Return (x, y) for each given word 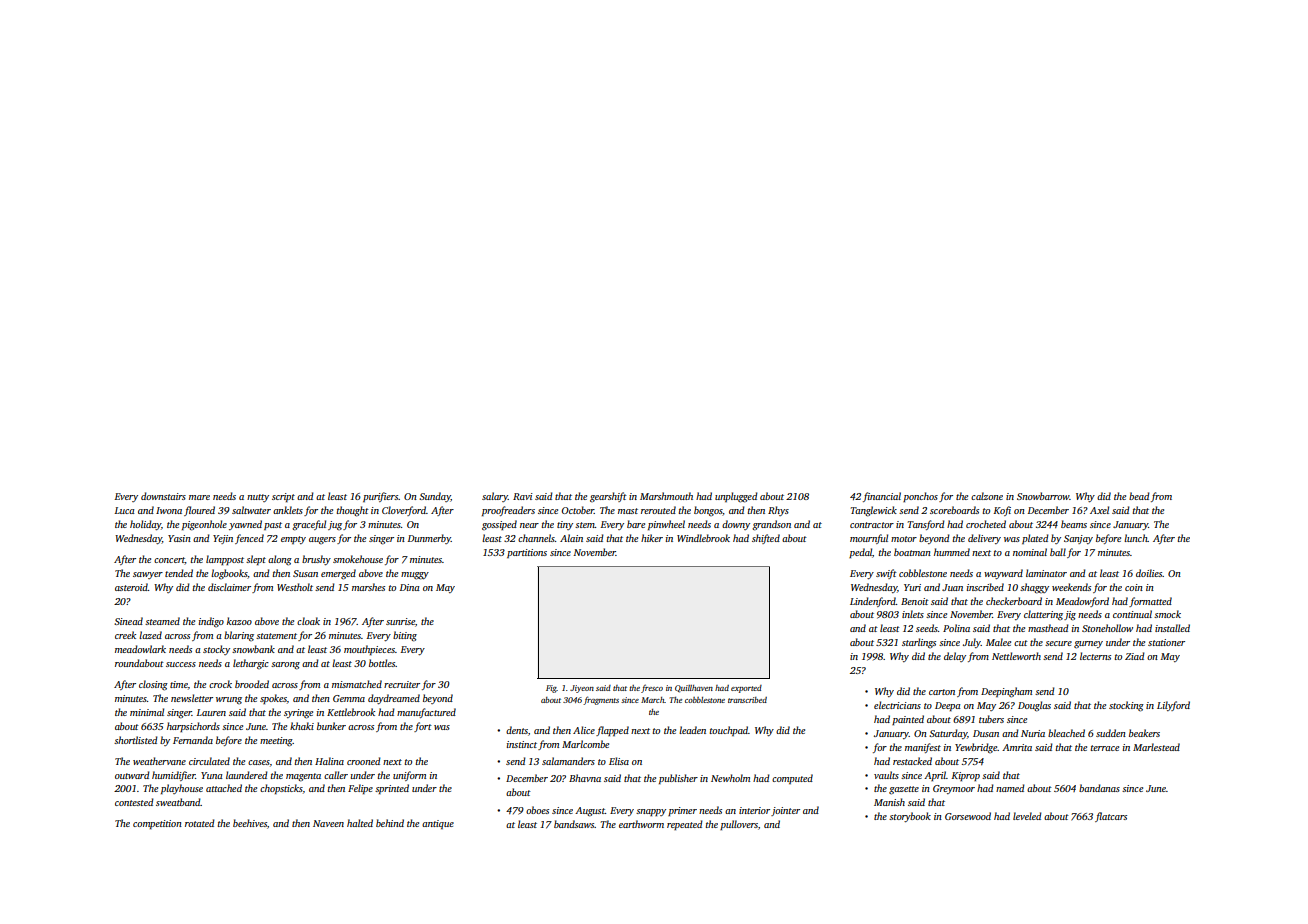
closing (153, 685)
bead (1139, 496)
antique (438, 824)
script (283, 497)
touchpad (729, 731)
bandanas (1099, 788)
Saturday (948, 734)
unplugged (736, 497)
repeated (685, 825)
